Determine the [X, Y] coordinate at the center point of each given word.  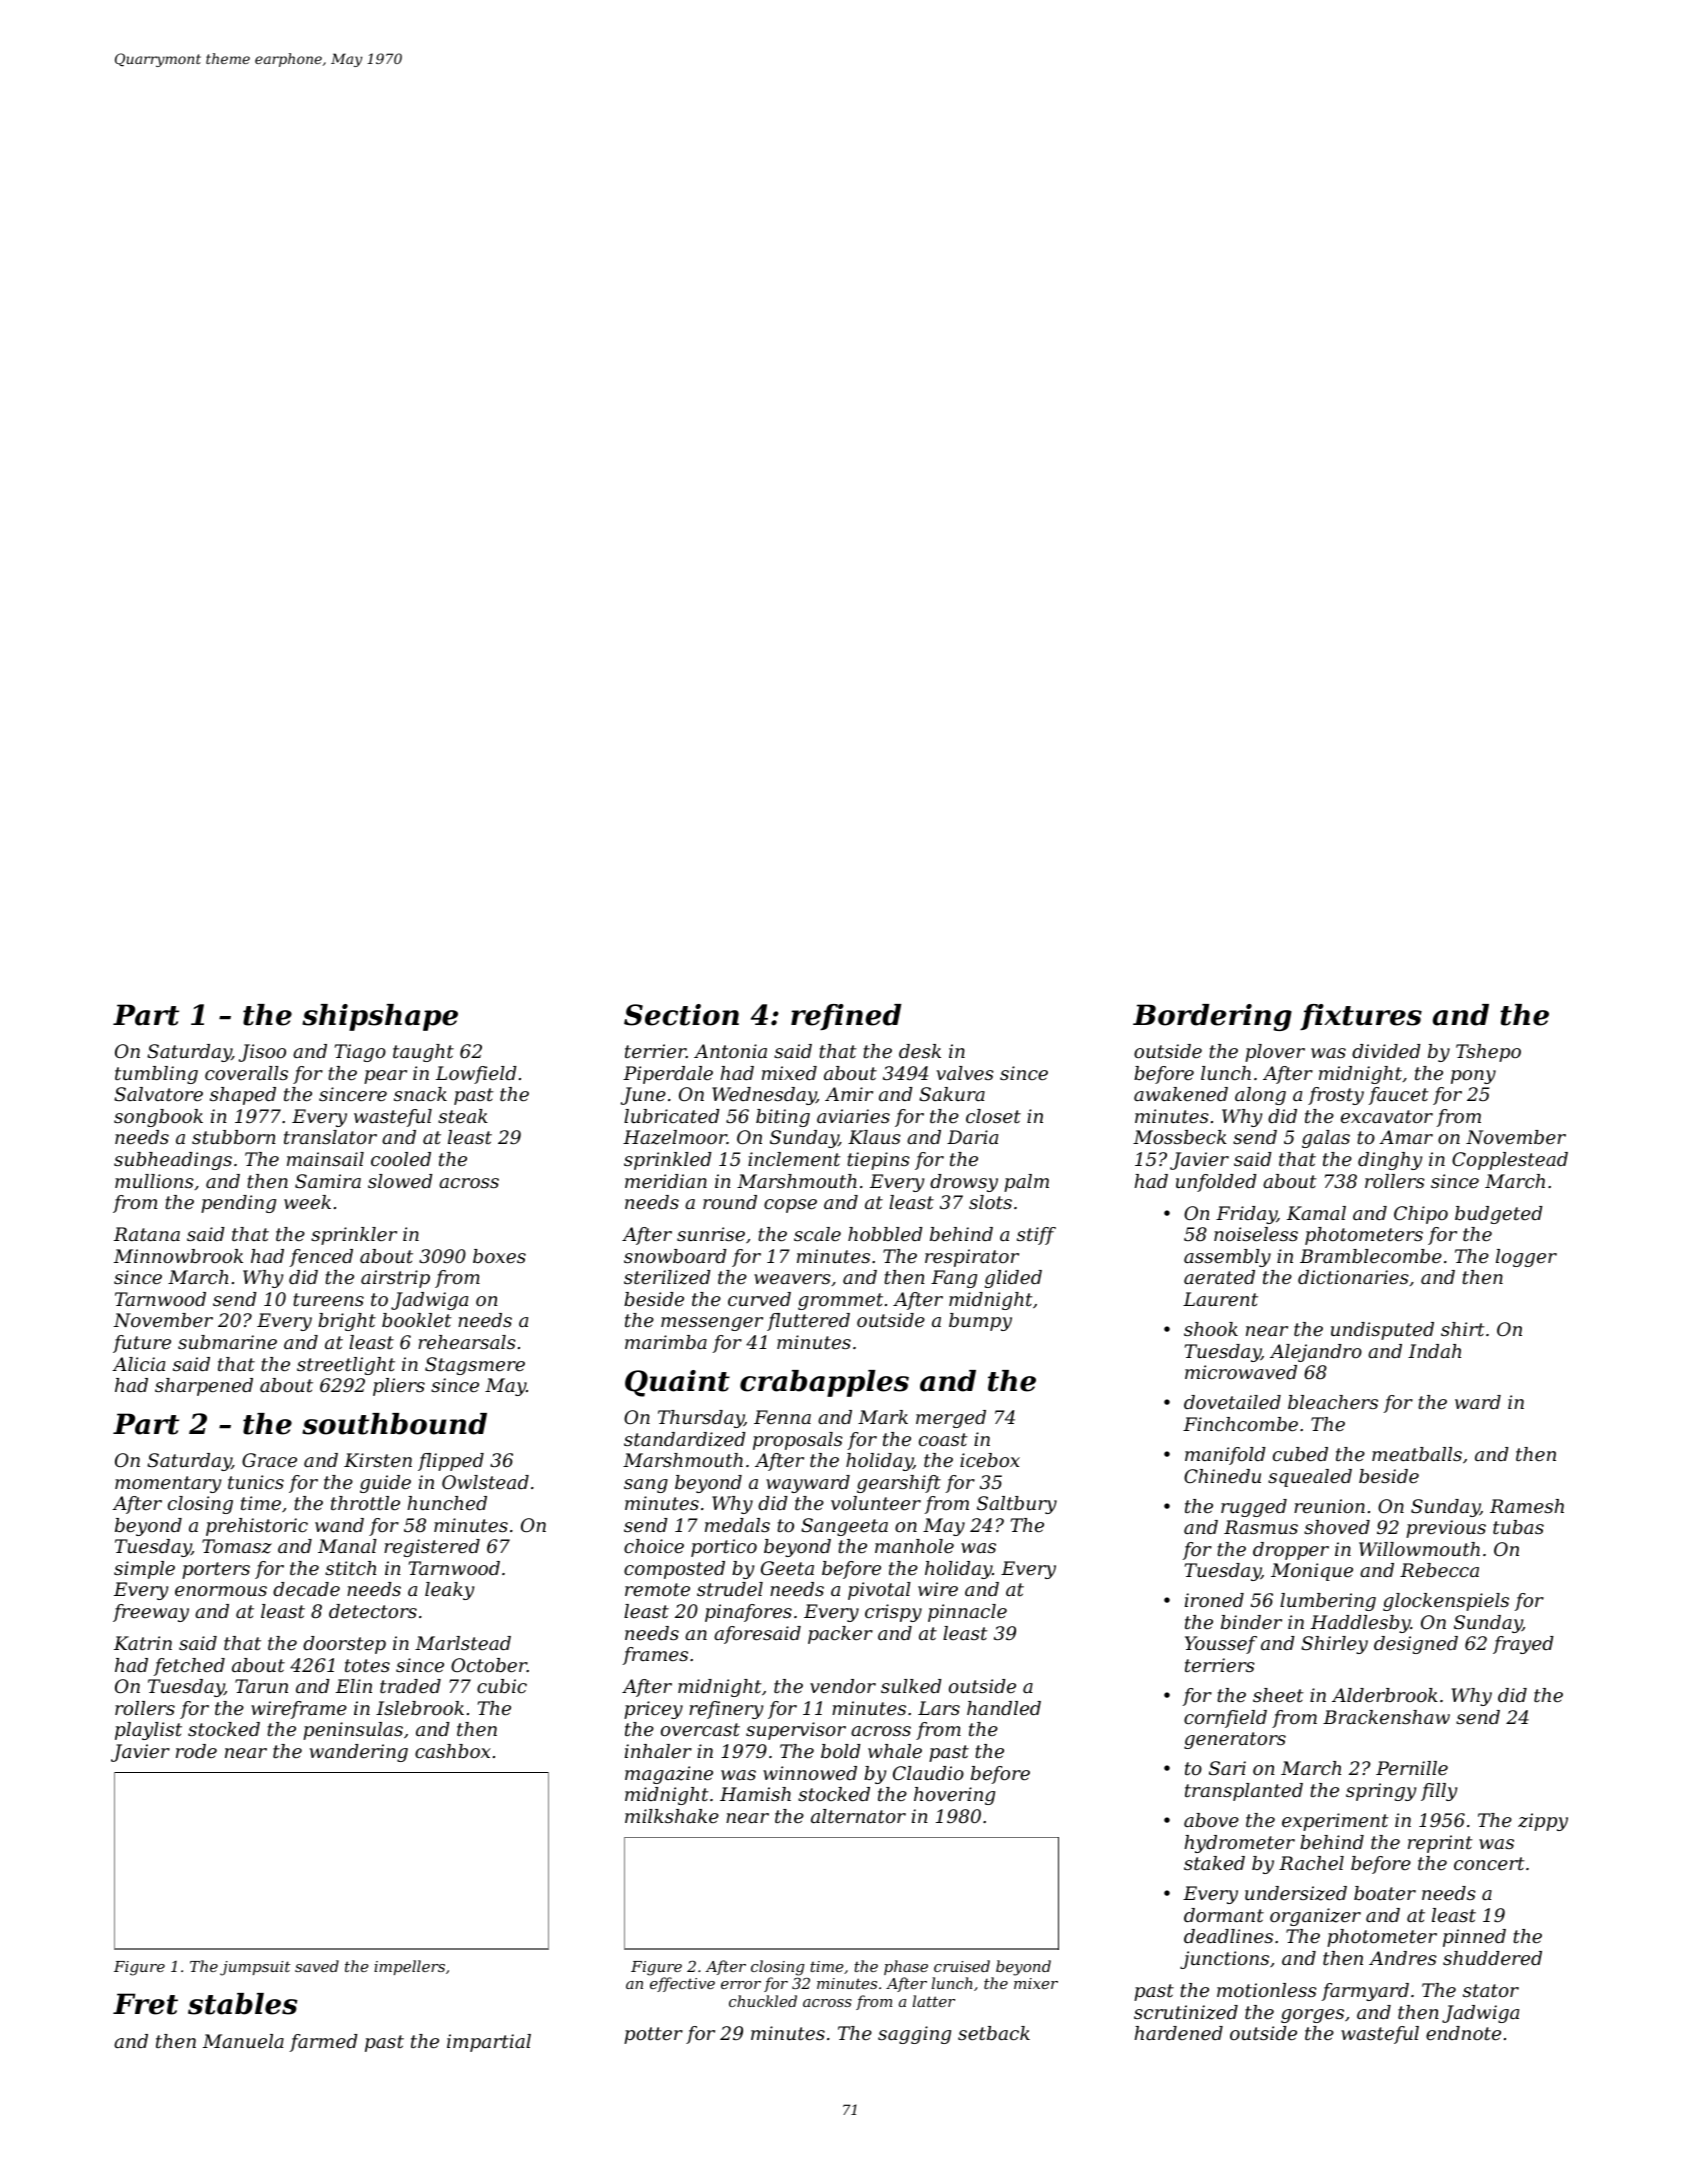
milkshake [672, 1816]
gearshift [899, 1484]
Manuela [243, 2041]
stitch [350, 1568]
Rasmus [1261, 1527]
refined [846, 1017]
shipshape [380, 1017]
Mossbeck [1180, 1137]
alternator [858, 1816]
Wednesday [764, 1096]
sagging [914, 2035]
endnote [1463, 2033]
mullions [154, 1181]
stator [1491, 1990]
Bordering [1212, 1017]
